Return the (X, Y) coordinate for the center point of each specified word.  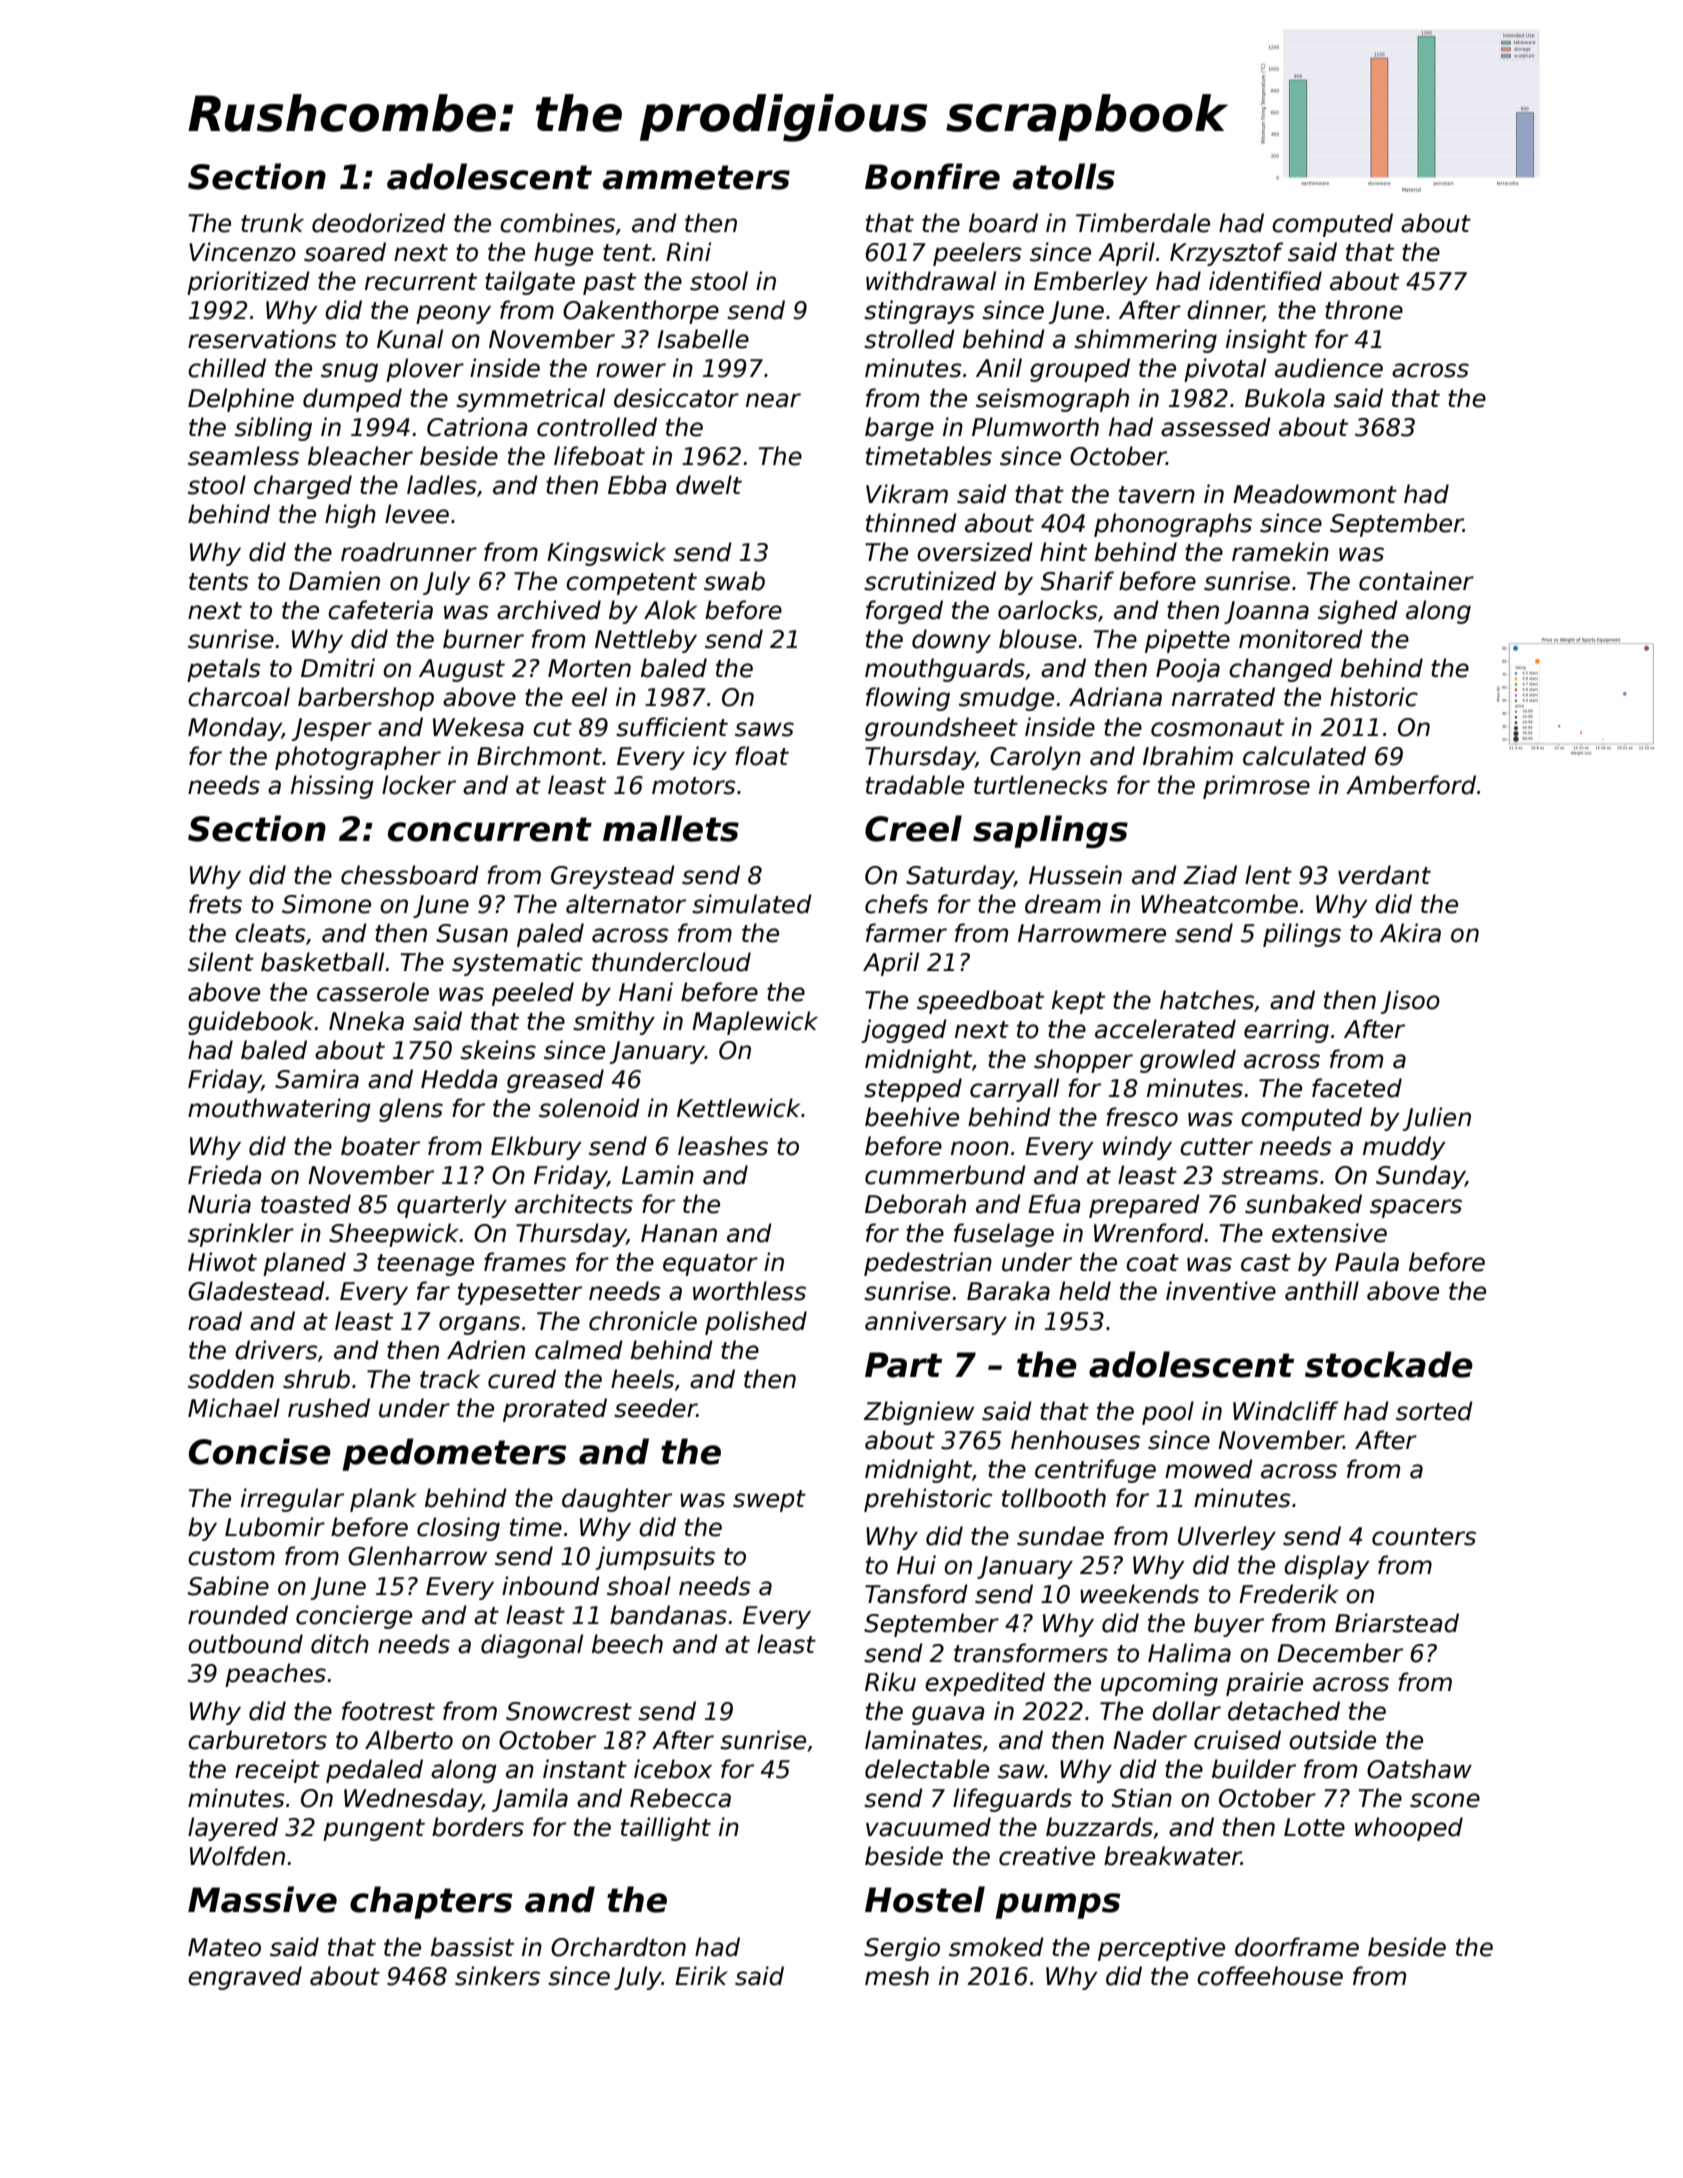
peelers (977, 254)
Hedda (459, 1079)
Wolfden (237, 1856)
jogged (904, 1031)
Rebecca (680, 1798)
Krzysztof (1226, 254)
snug (349, 372)
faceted (1357, 1088)
